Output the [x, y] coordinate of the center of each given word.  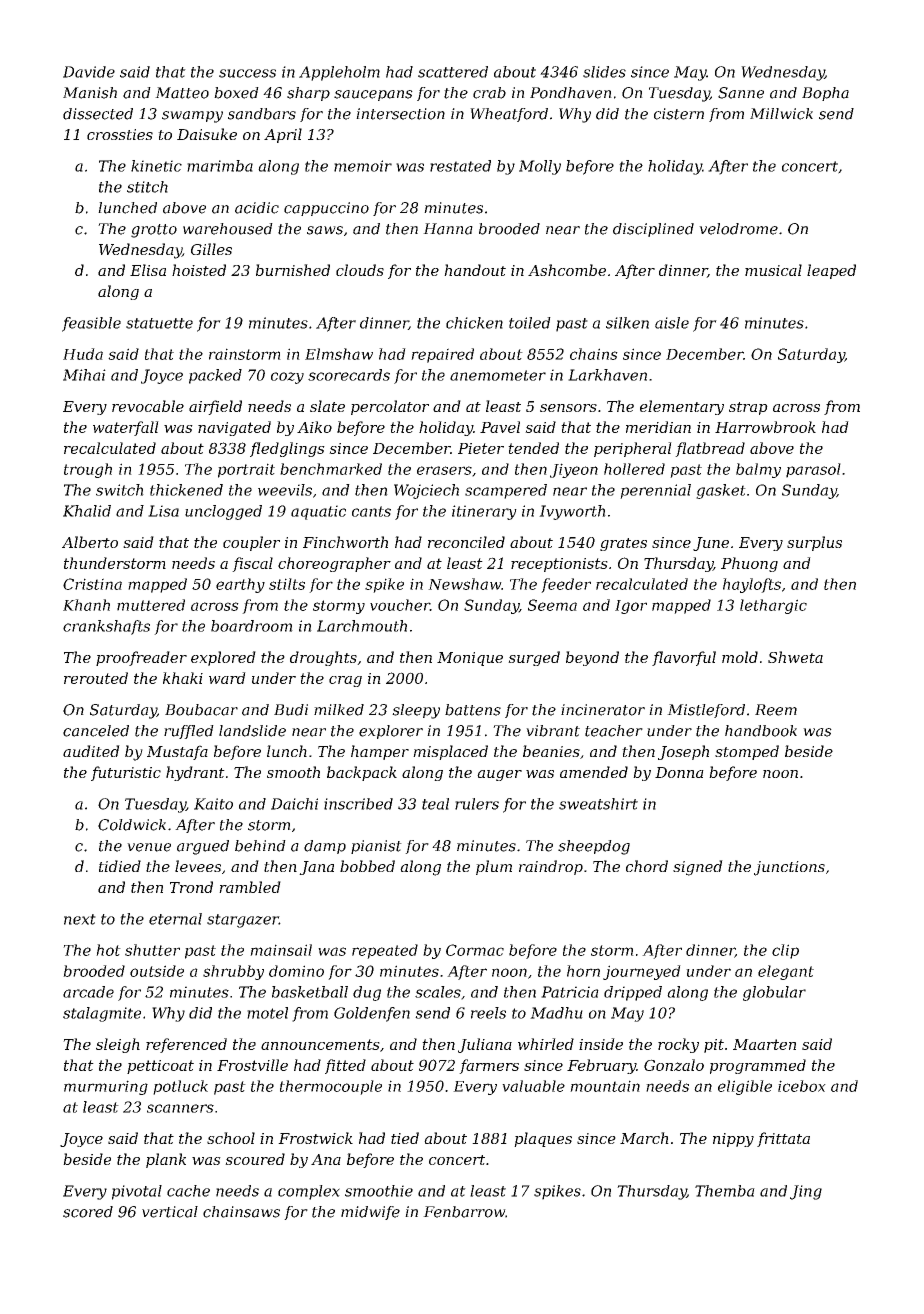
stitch [147, 187]
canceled [96, 731]
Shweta [795, 657]
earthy [240, 585]
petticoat [160, 1067]
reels [488, 1013]
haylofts [752, 585]
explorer [391, 732]
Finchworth [345, 542]
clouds [360, 270]
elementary [682, 407]
